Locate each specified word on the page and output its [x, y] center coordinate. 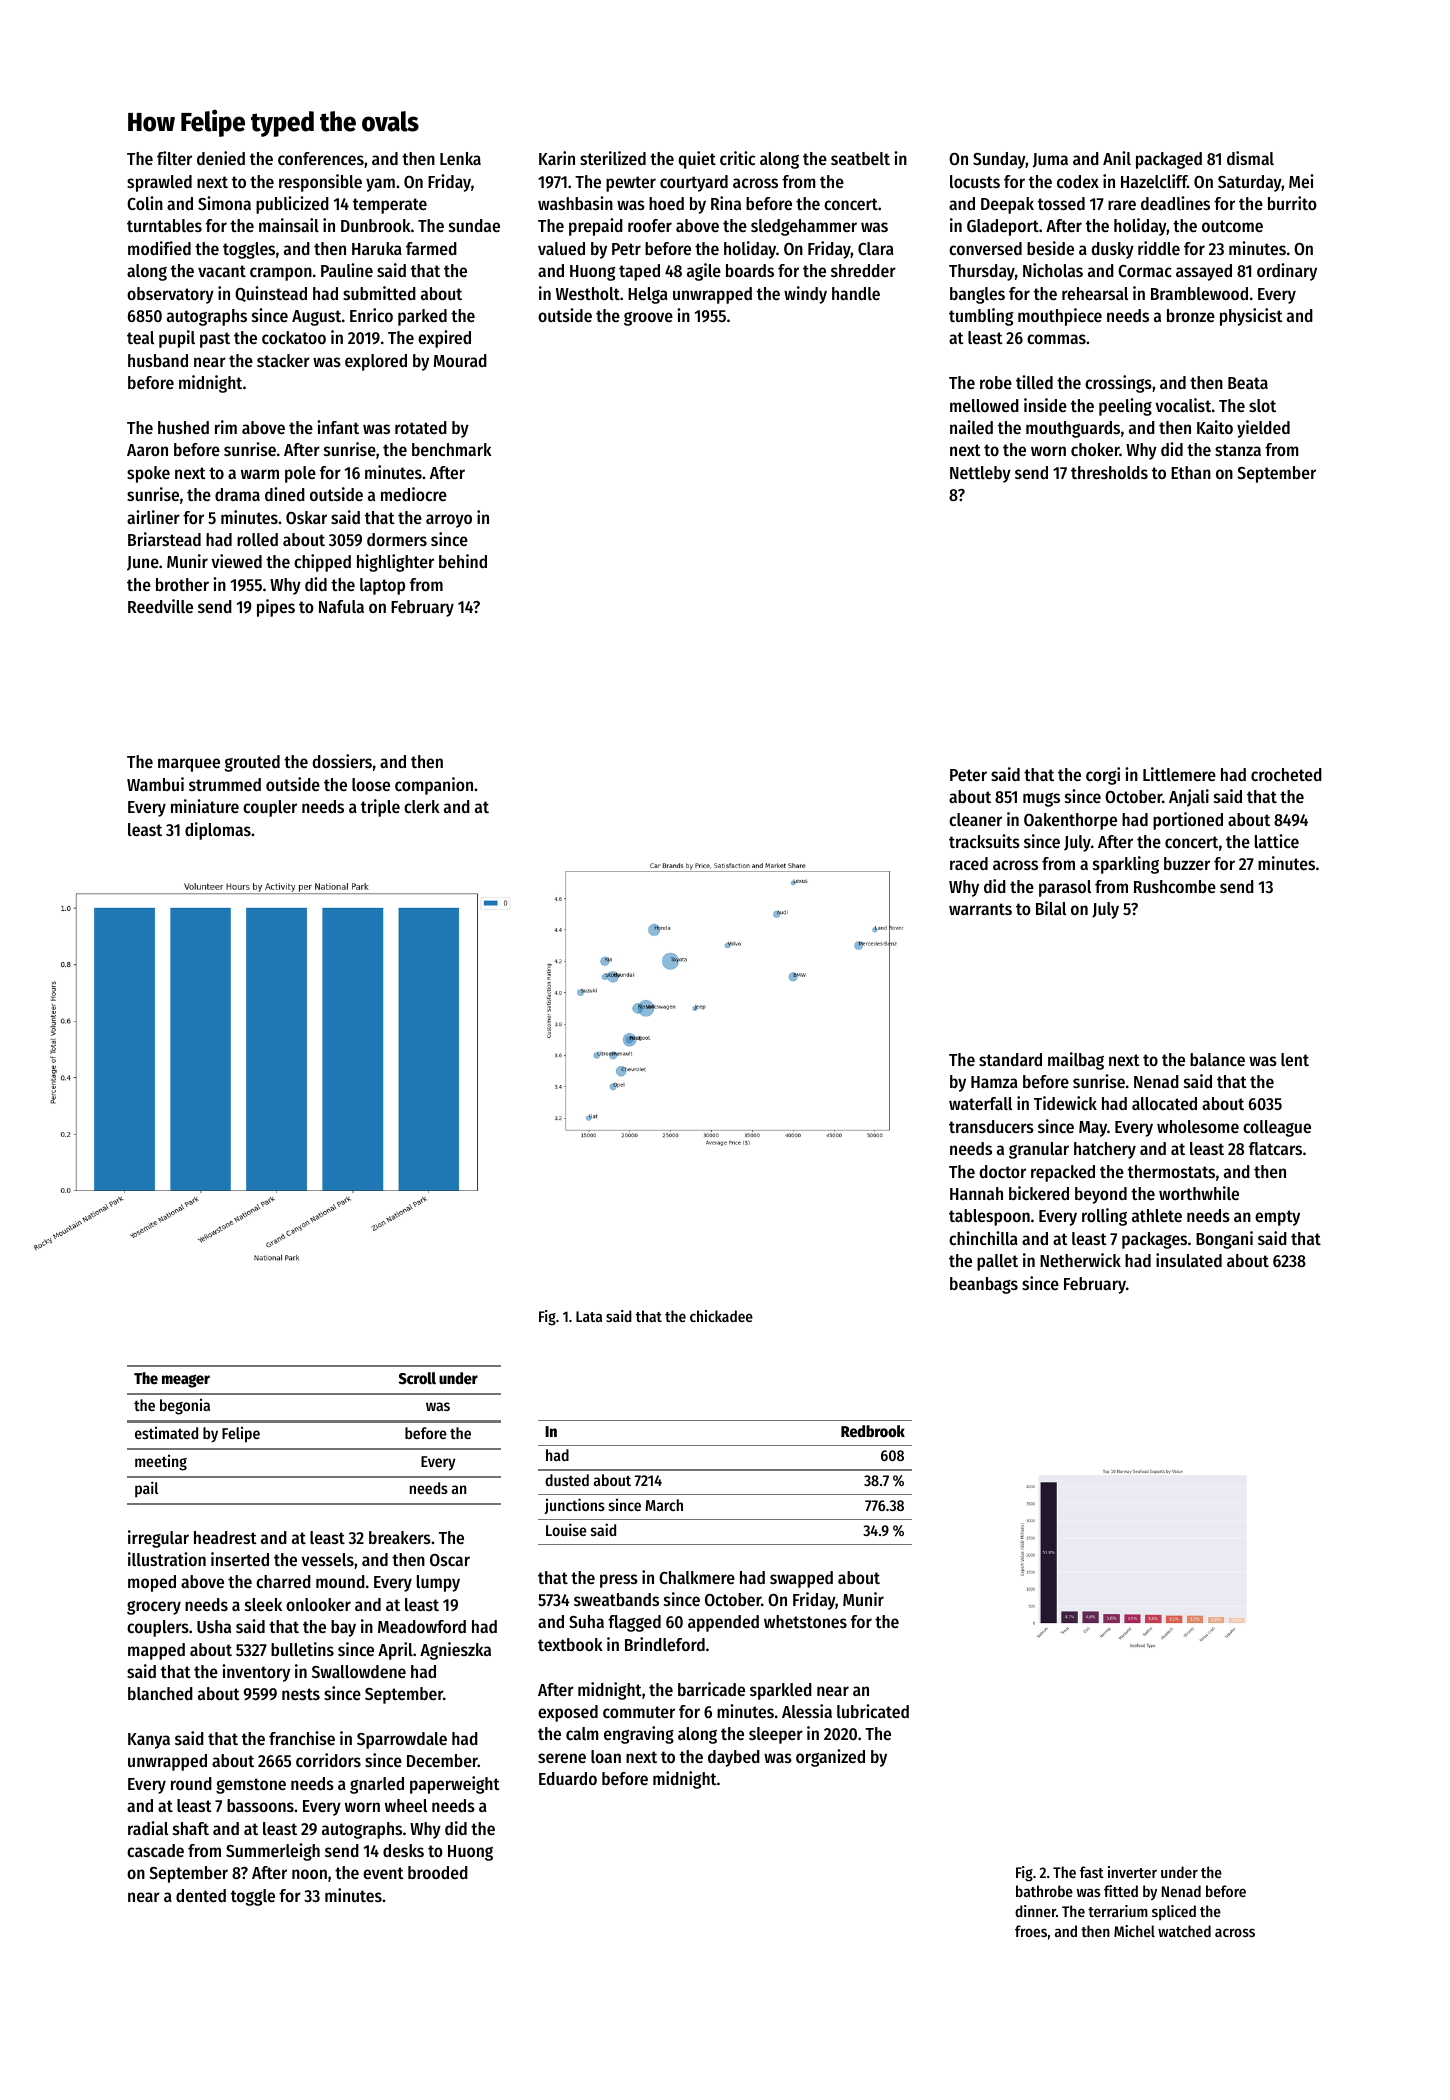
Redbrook [873, 1431]
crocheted [1286, 774]
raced [969, 863]
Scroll [417, 1378]
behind [463, 561]
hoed [666, 203]
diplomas [218, 831]
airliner [153, 517]
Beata [1248, 383]
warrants [980, 909]
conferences [321, 158]
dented [201, 1895]
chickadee [721, 1316]
